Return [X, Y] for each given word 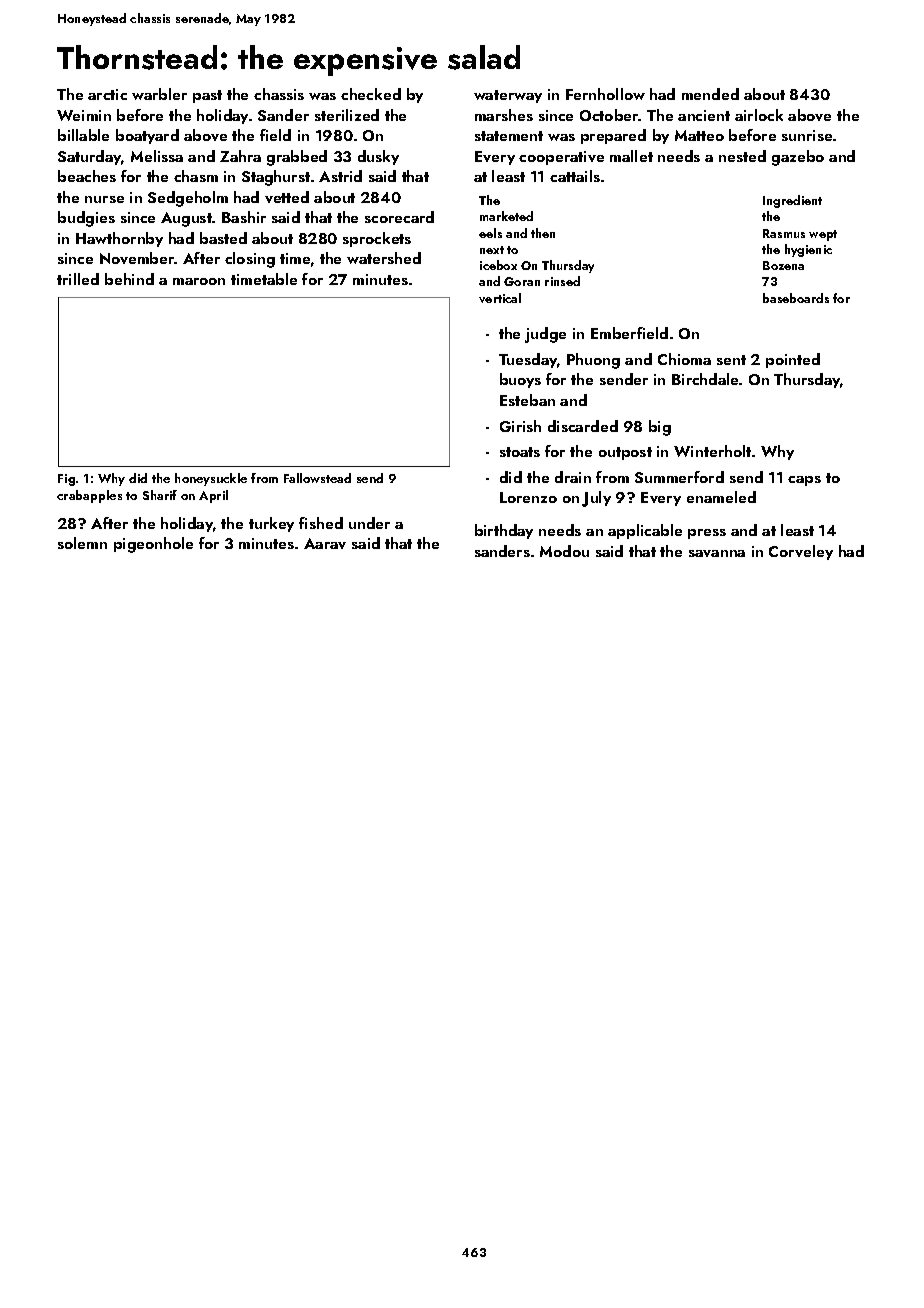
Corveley [801, 552]
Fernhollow [605, 94]
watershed [384, 258]
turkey [271, 524]
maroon [199, 281]
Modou [564, 551]
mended [710, 94]
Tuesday [528, 360]
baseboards [796, 298]
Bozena [783, 265]
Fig [66, 480]
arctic [107, 94]
